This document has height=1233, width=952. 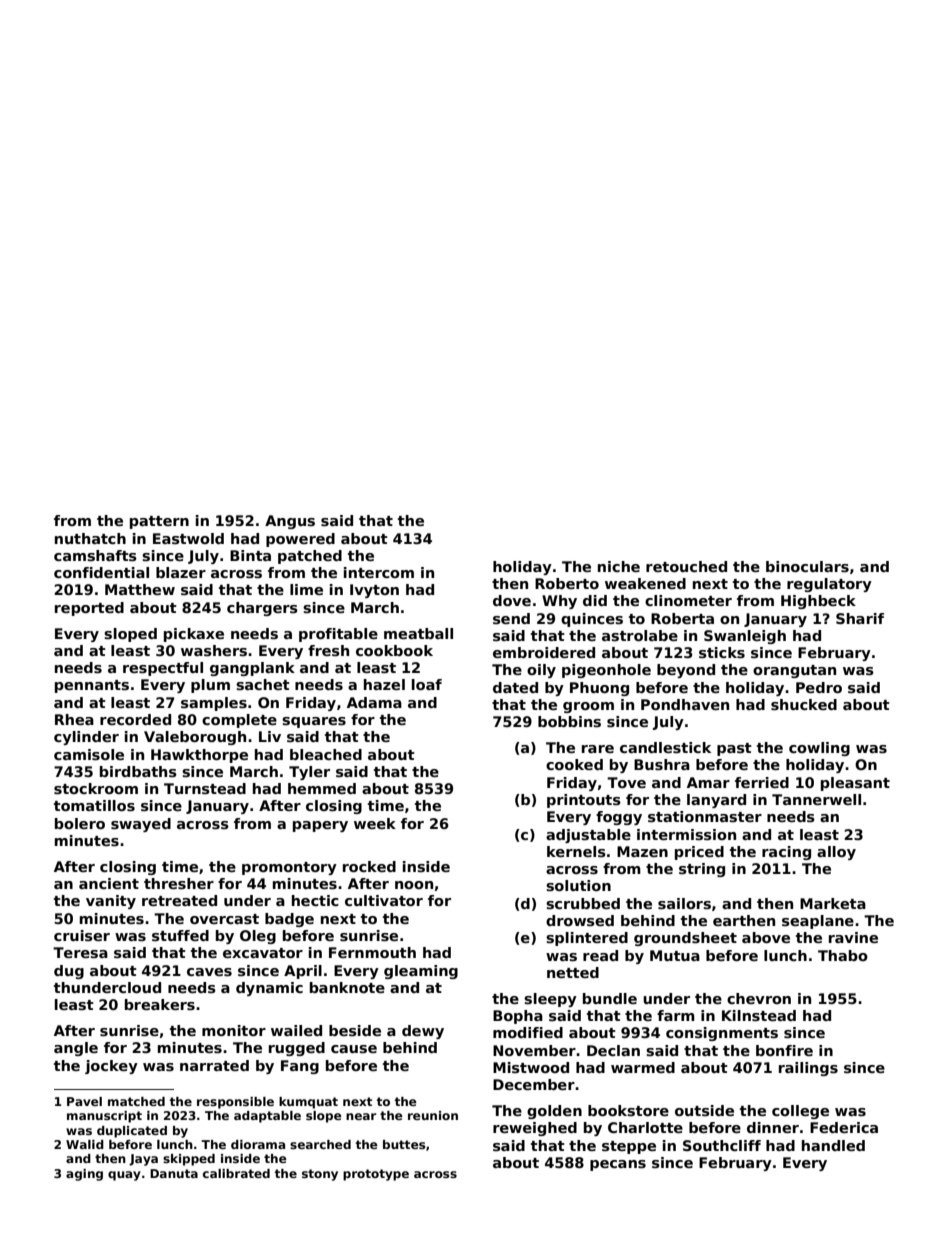 I want to click on dated, so click(x=515, y=687).
